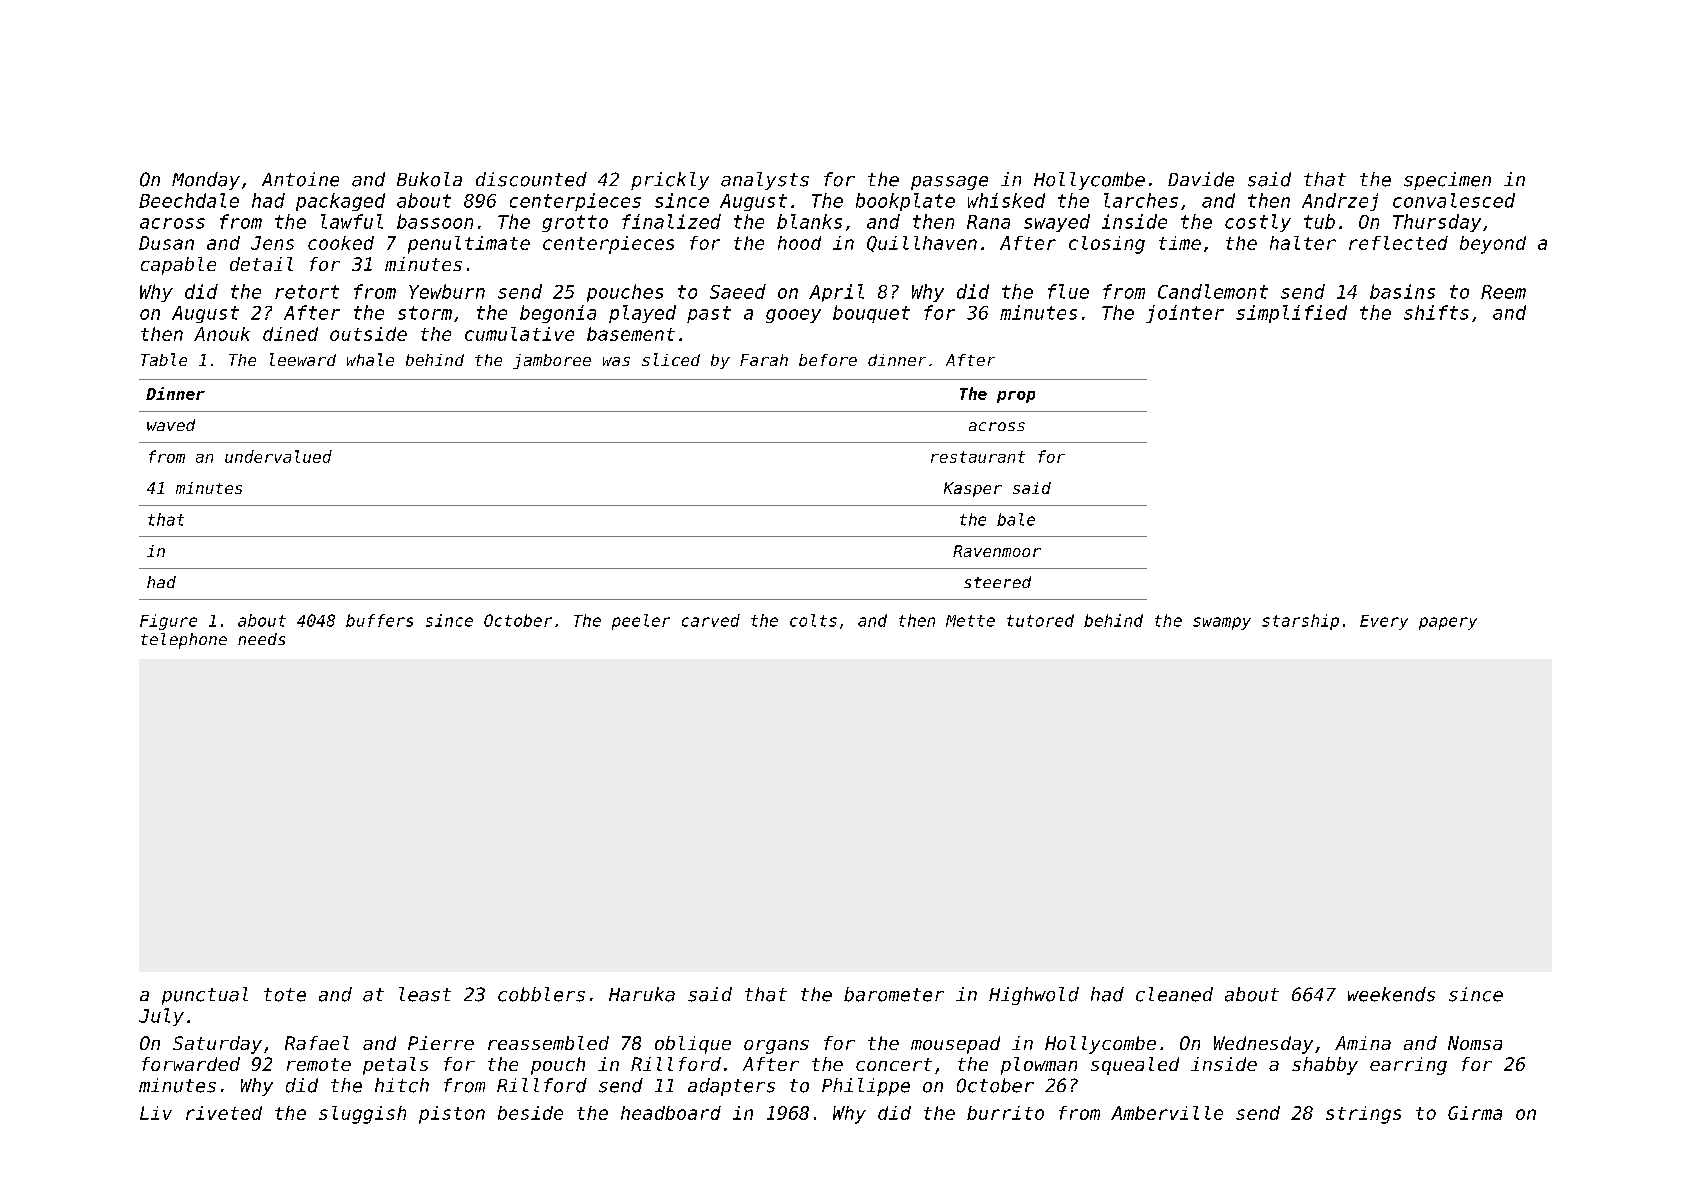 Image resolution: width=1691 pixels, height=1195 pixels. Describe the element at coordinates (1300, 622) in the screenshot. I see `starship` at that location.
